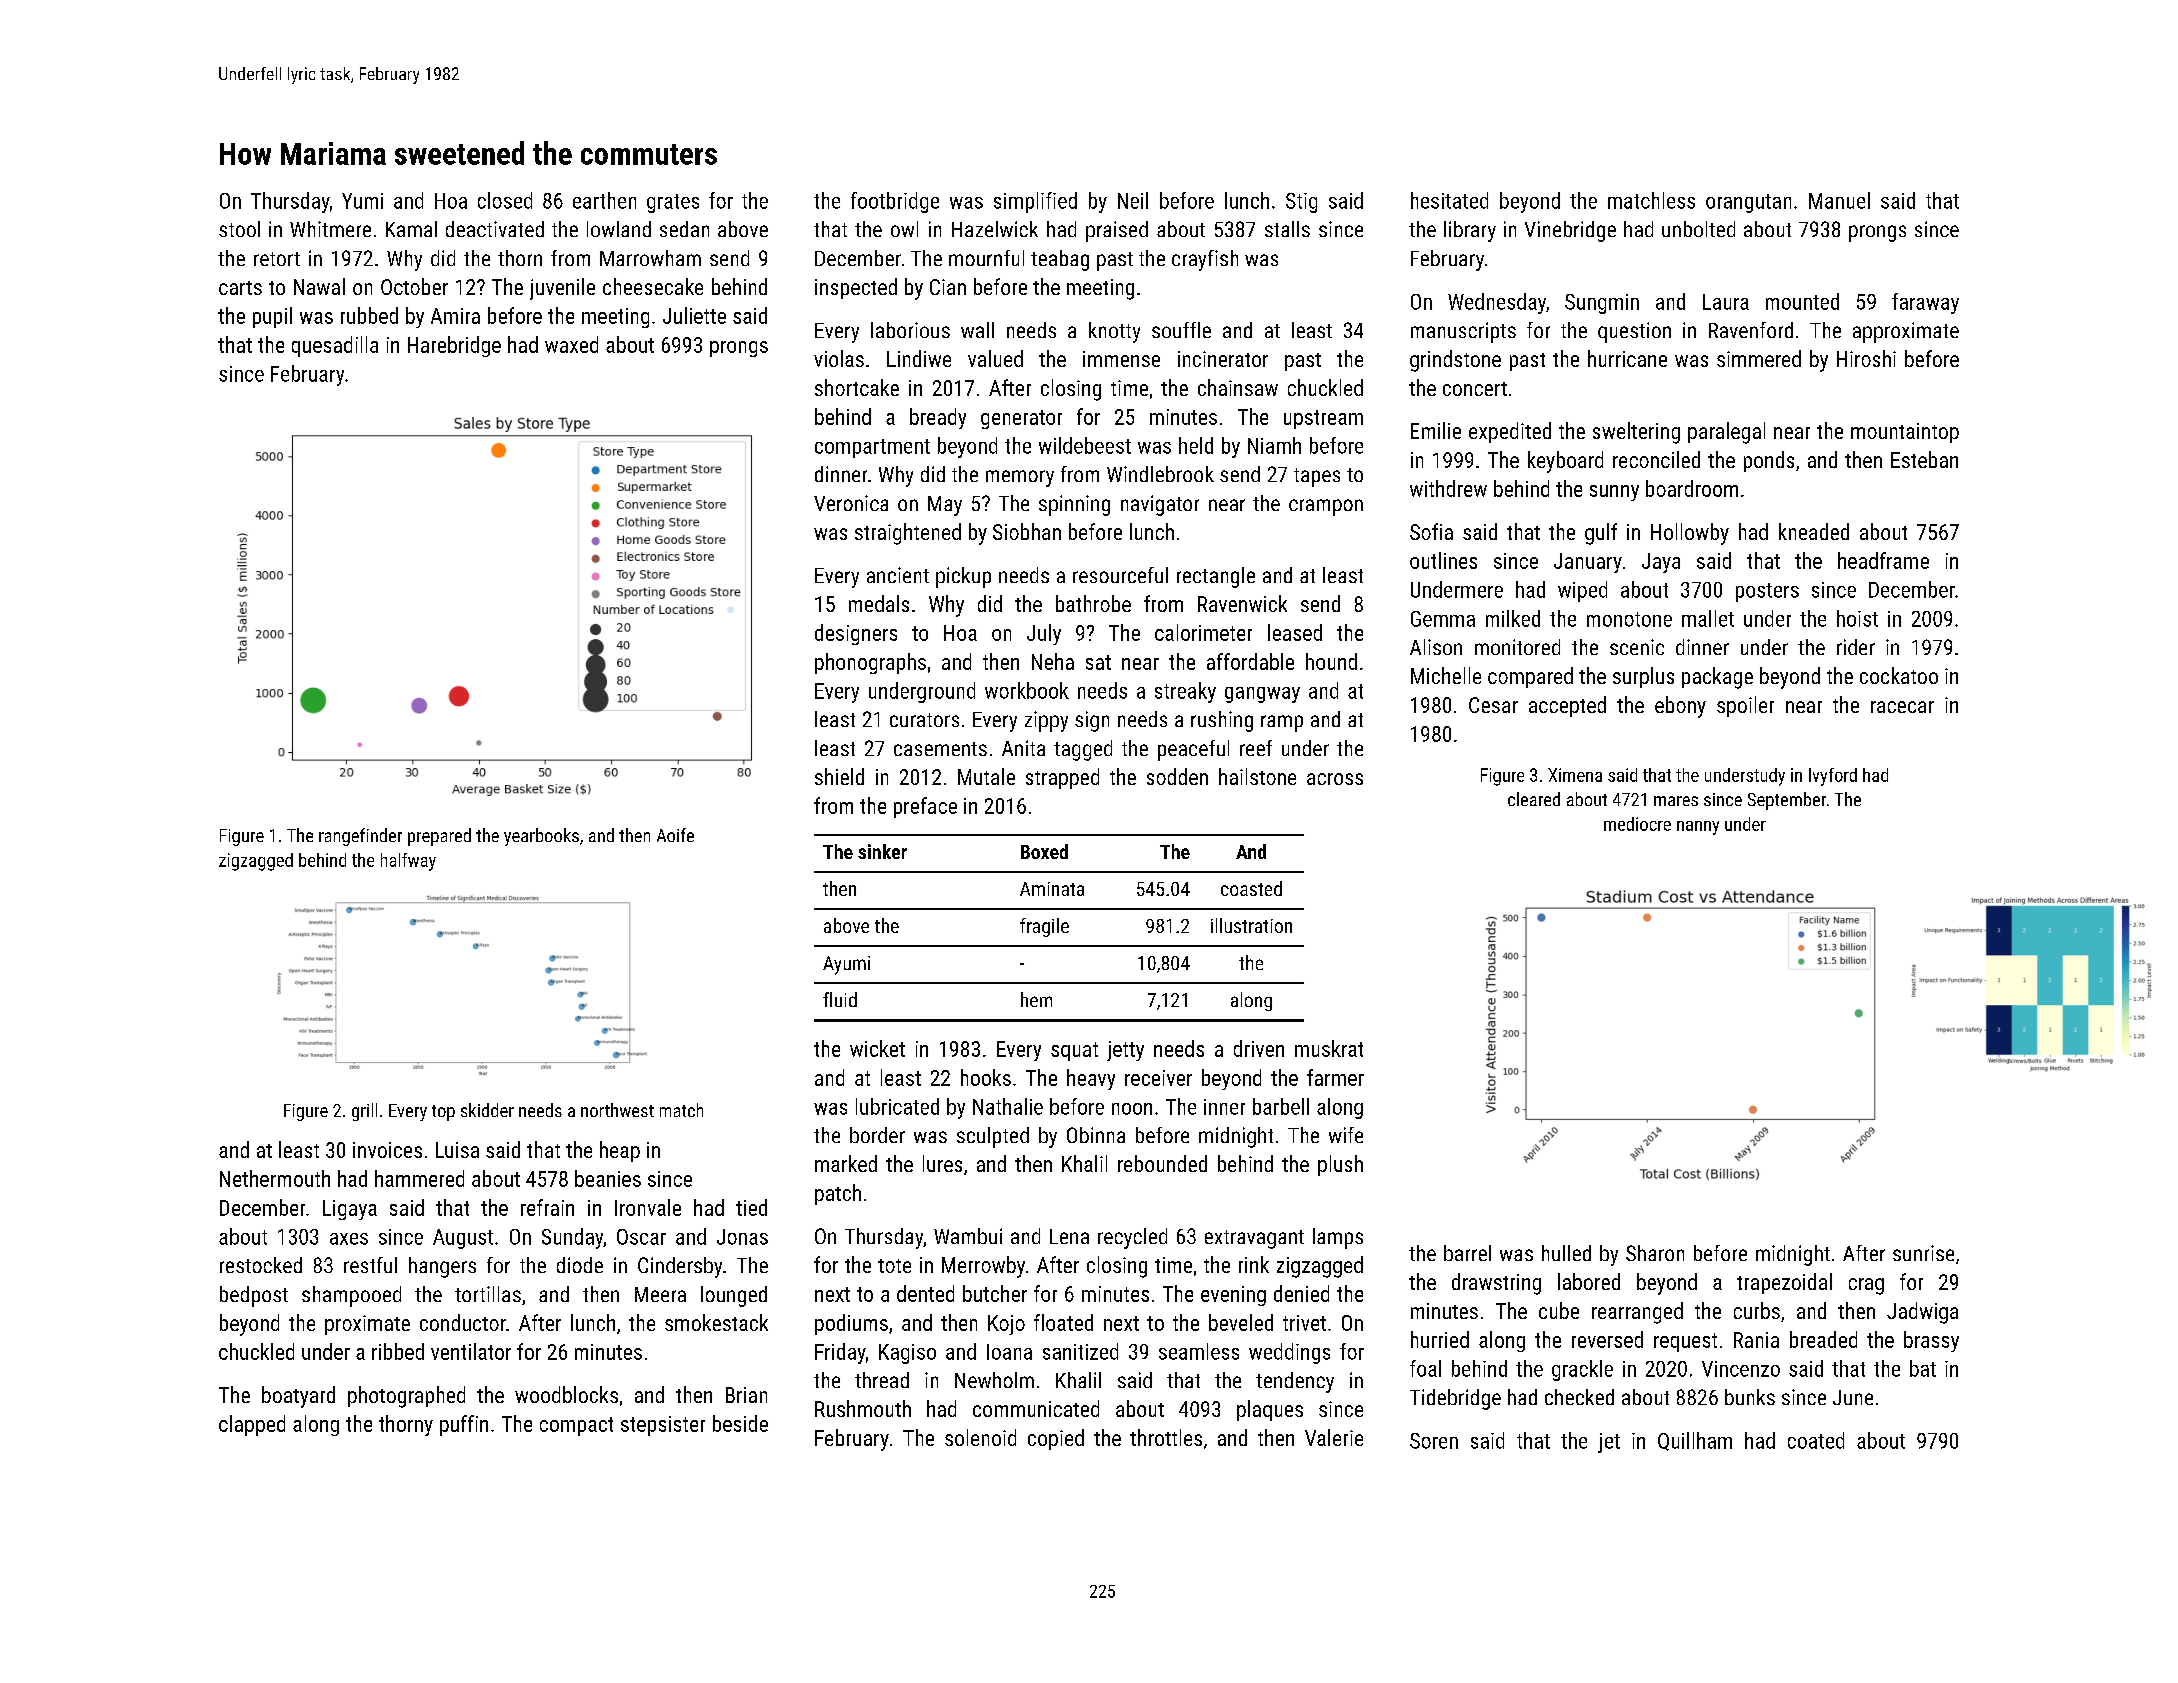 Image resolution: width=2178 pixels, height=1683 pixels. I want to click on Ivyford, so click(1833, 777).
